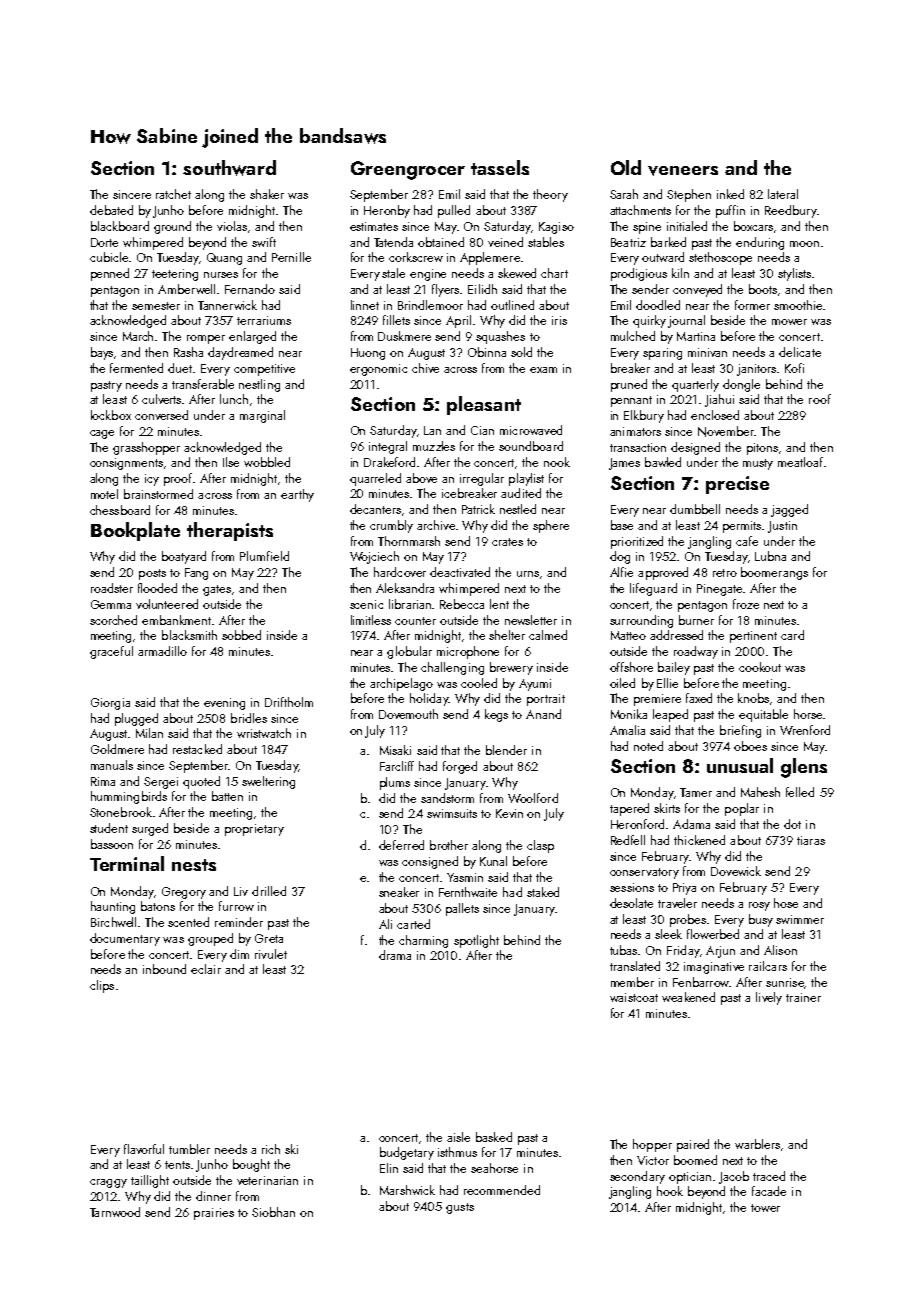 This image has height=1308, width=924. I want to click on Alison, so click(780, 950).
